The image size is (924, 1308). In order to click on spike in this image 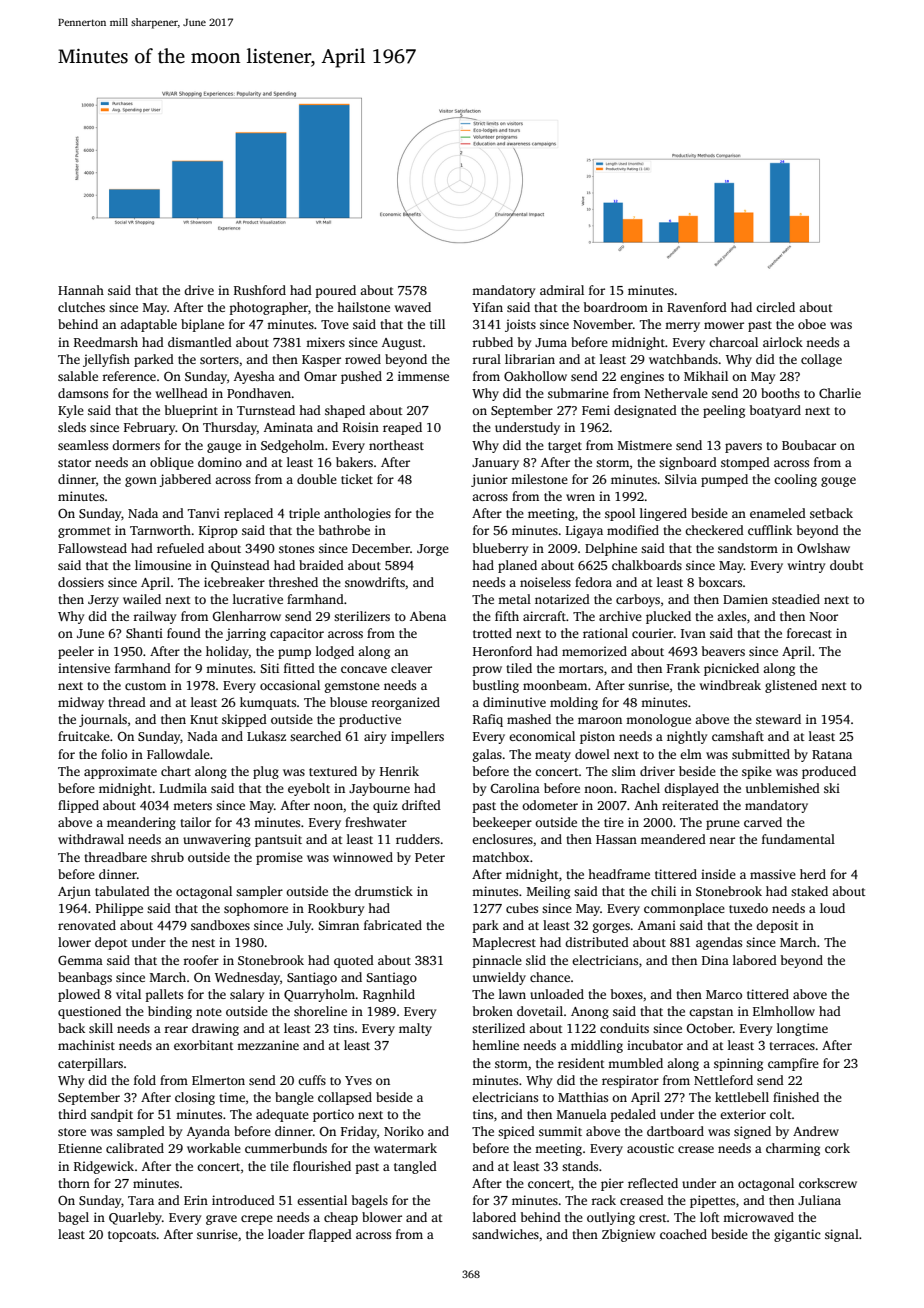, I will do `click(757, 772)`.
